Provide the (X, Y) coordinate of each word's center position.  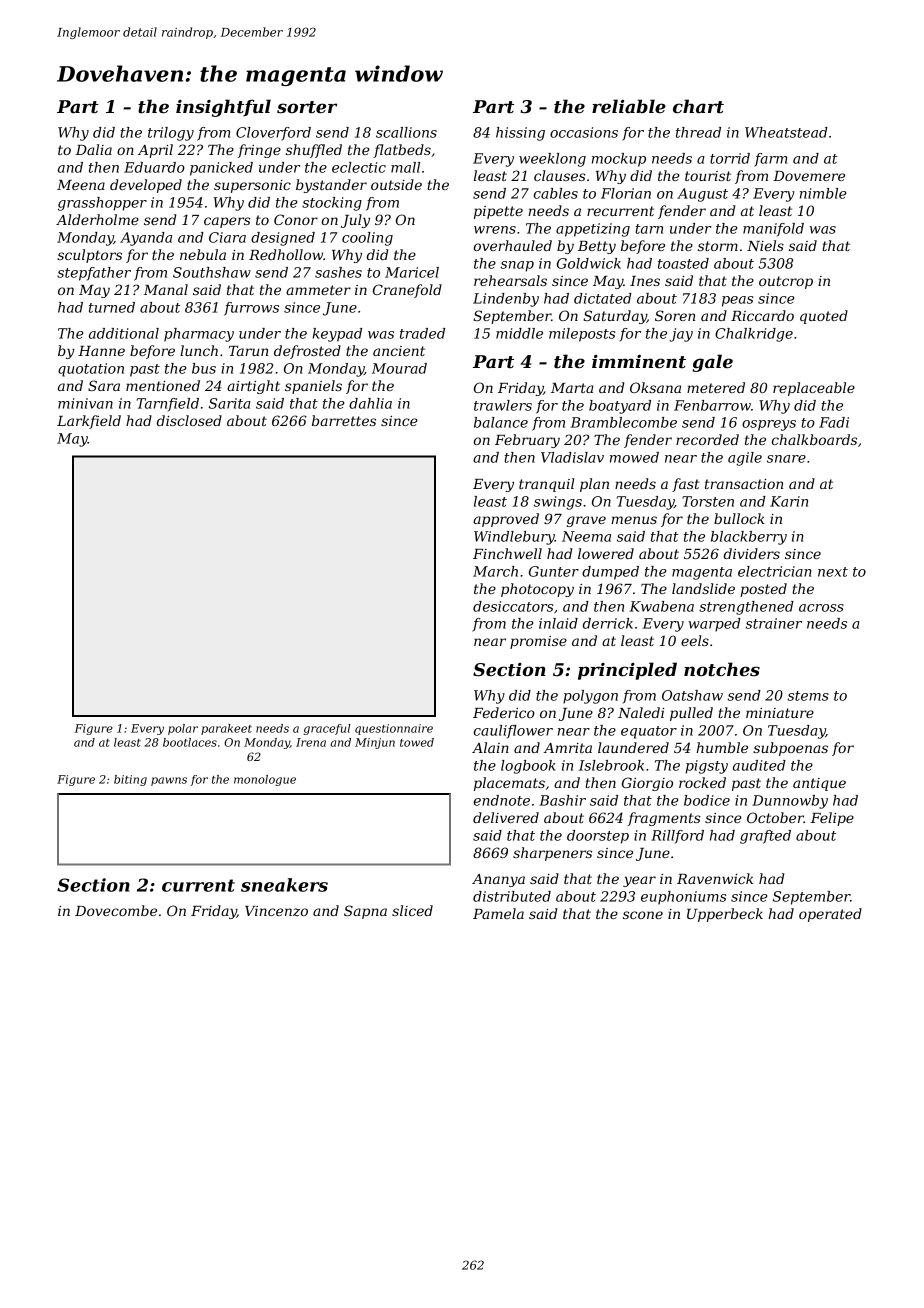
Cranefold (407, 291)
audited (759, 765)
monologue (265, 780)
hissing (520, 134)
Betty (597, 247)
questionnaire (394, 729)
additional (124, 333)
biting (130, 780)
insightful (223, 108)
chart (698, 106)
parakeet (226, 729)
